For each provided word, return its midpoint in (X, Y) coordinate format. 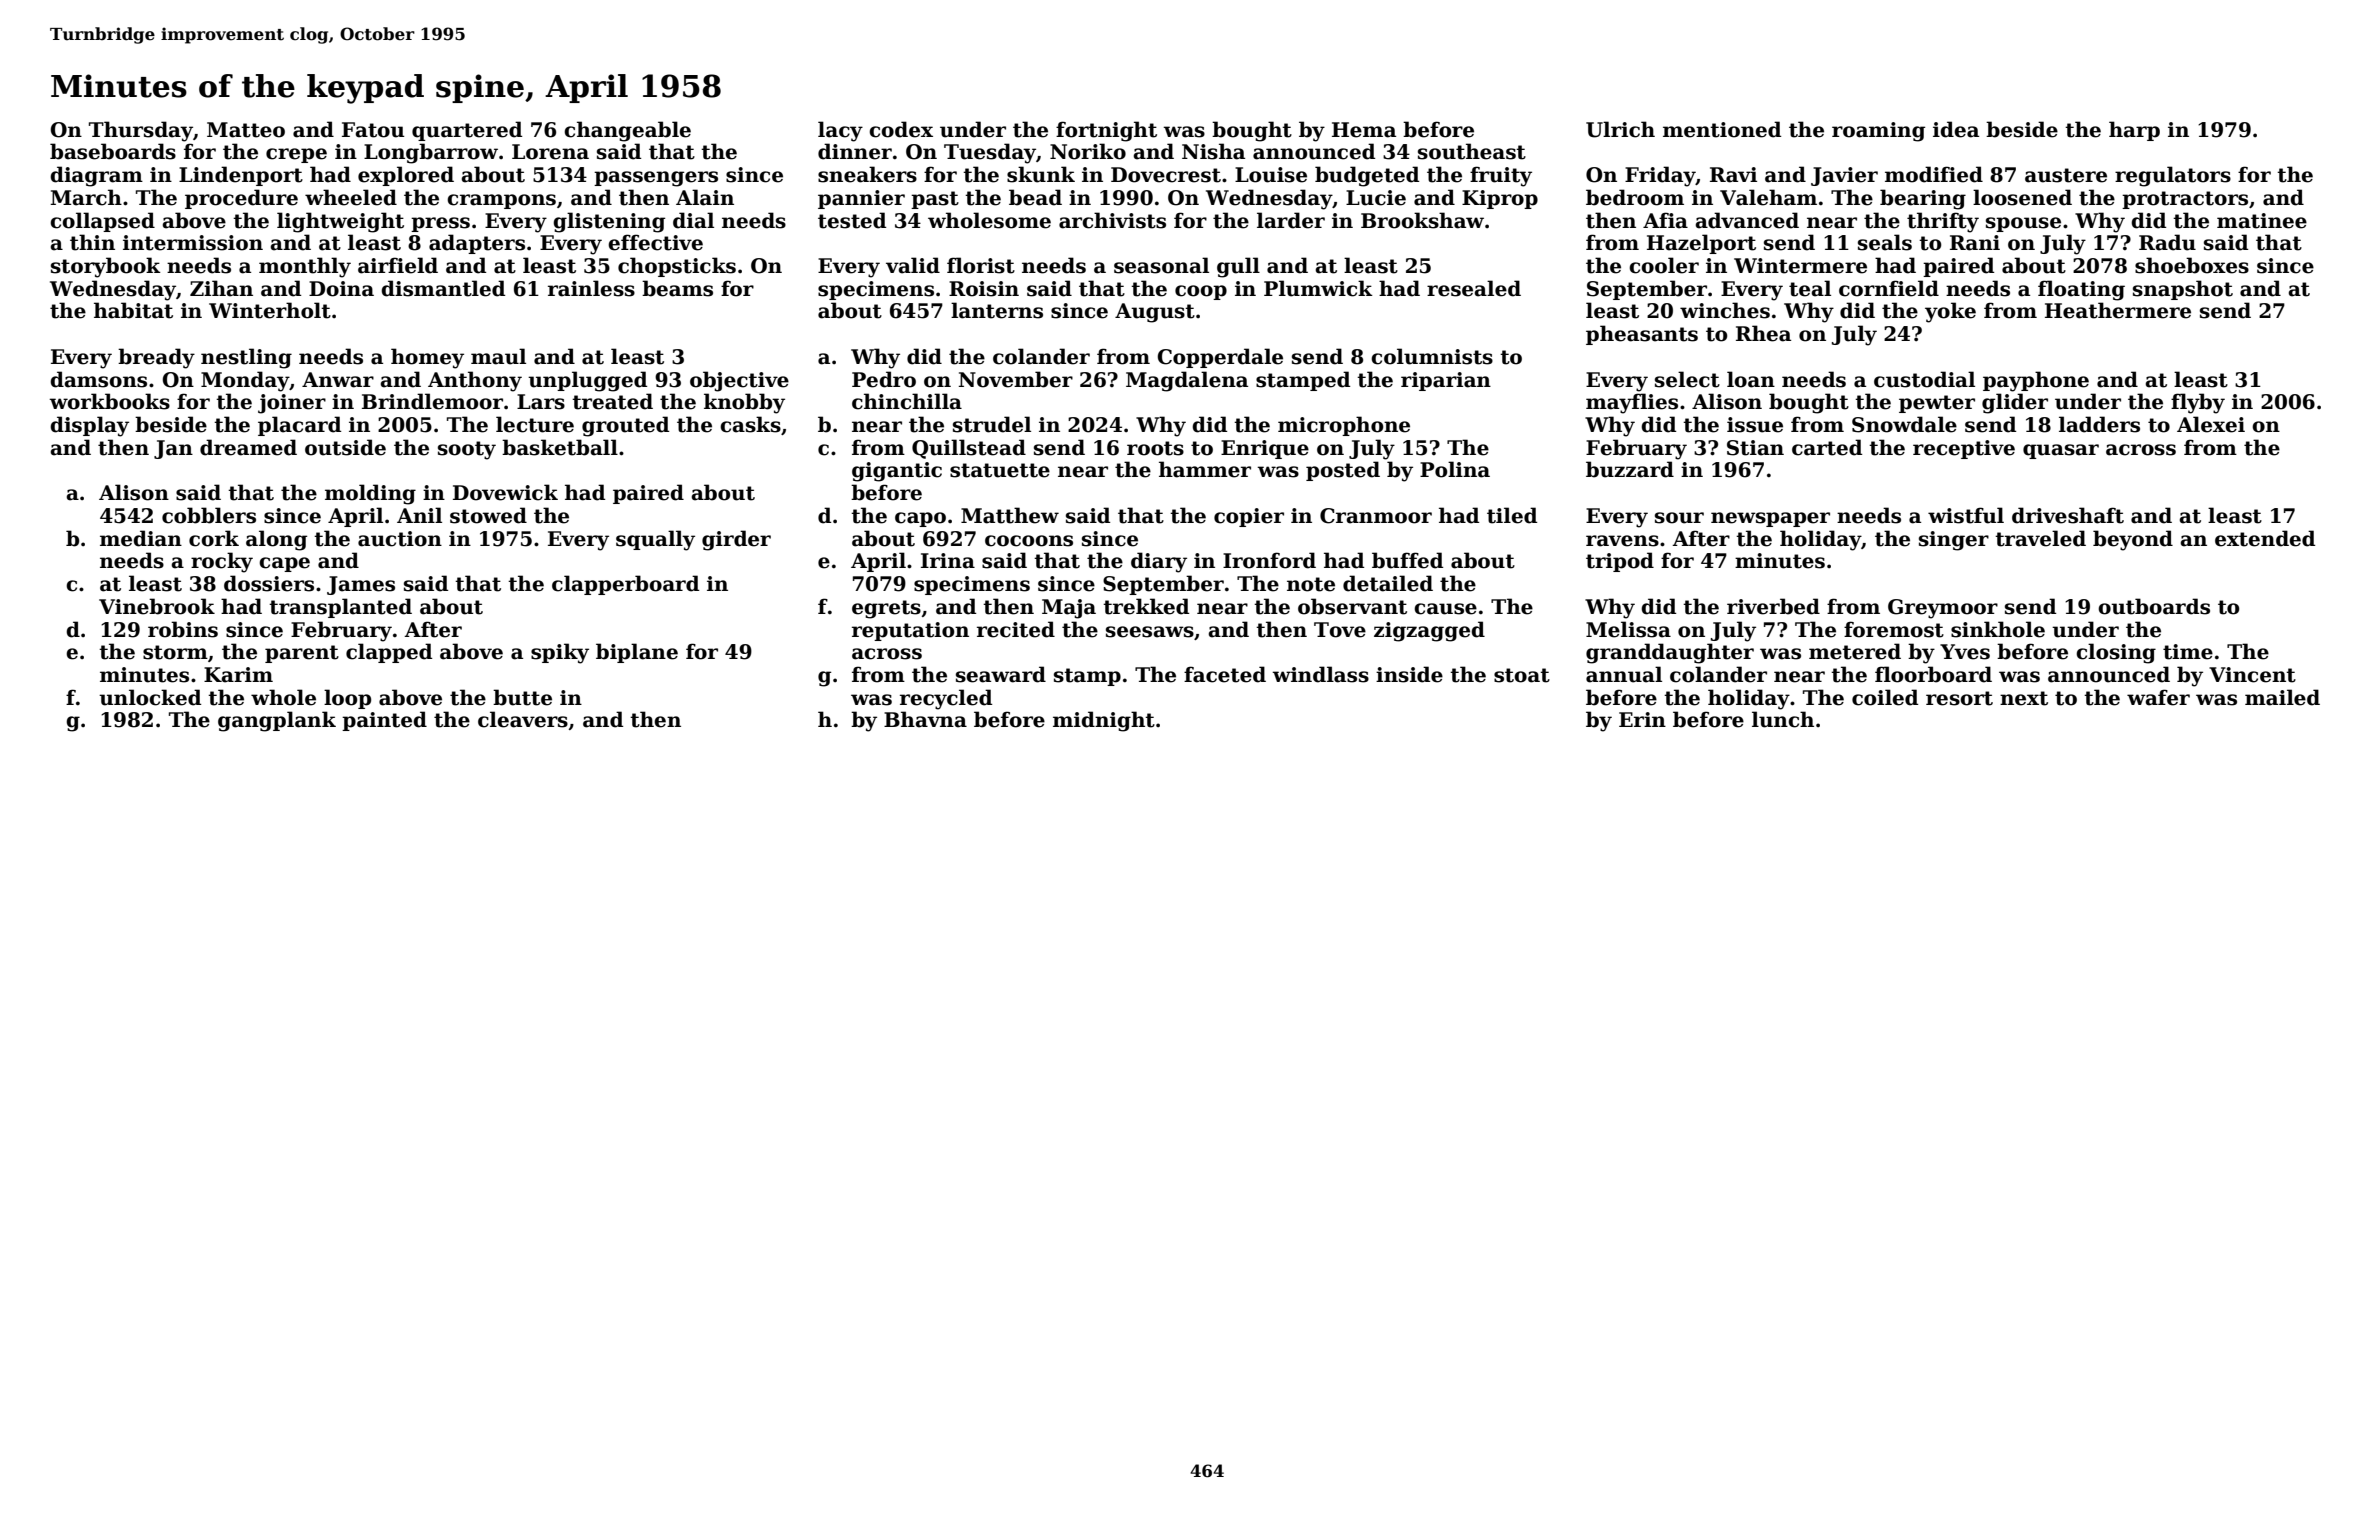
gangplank (277, 721)
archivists (1112, 220)
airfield (398, 265)
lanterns (997, 310)
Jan (173, 449)
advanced (1747, 220)
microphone (1344, 426)
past (935, 200)
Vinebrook (157, 606)
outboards (2154, 606)
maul (498, 356)
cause (1445, 609)
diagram (96, 176)
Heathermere (2118, 310)
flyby (2198, 403)
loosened (2022, 197)
